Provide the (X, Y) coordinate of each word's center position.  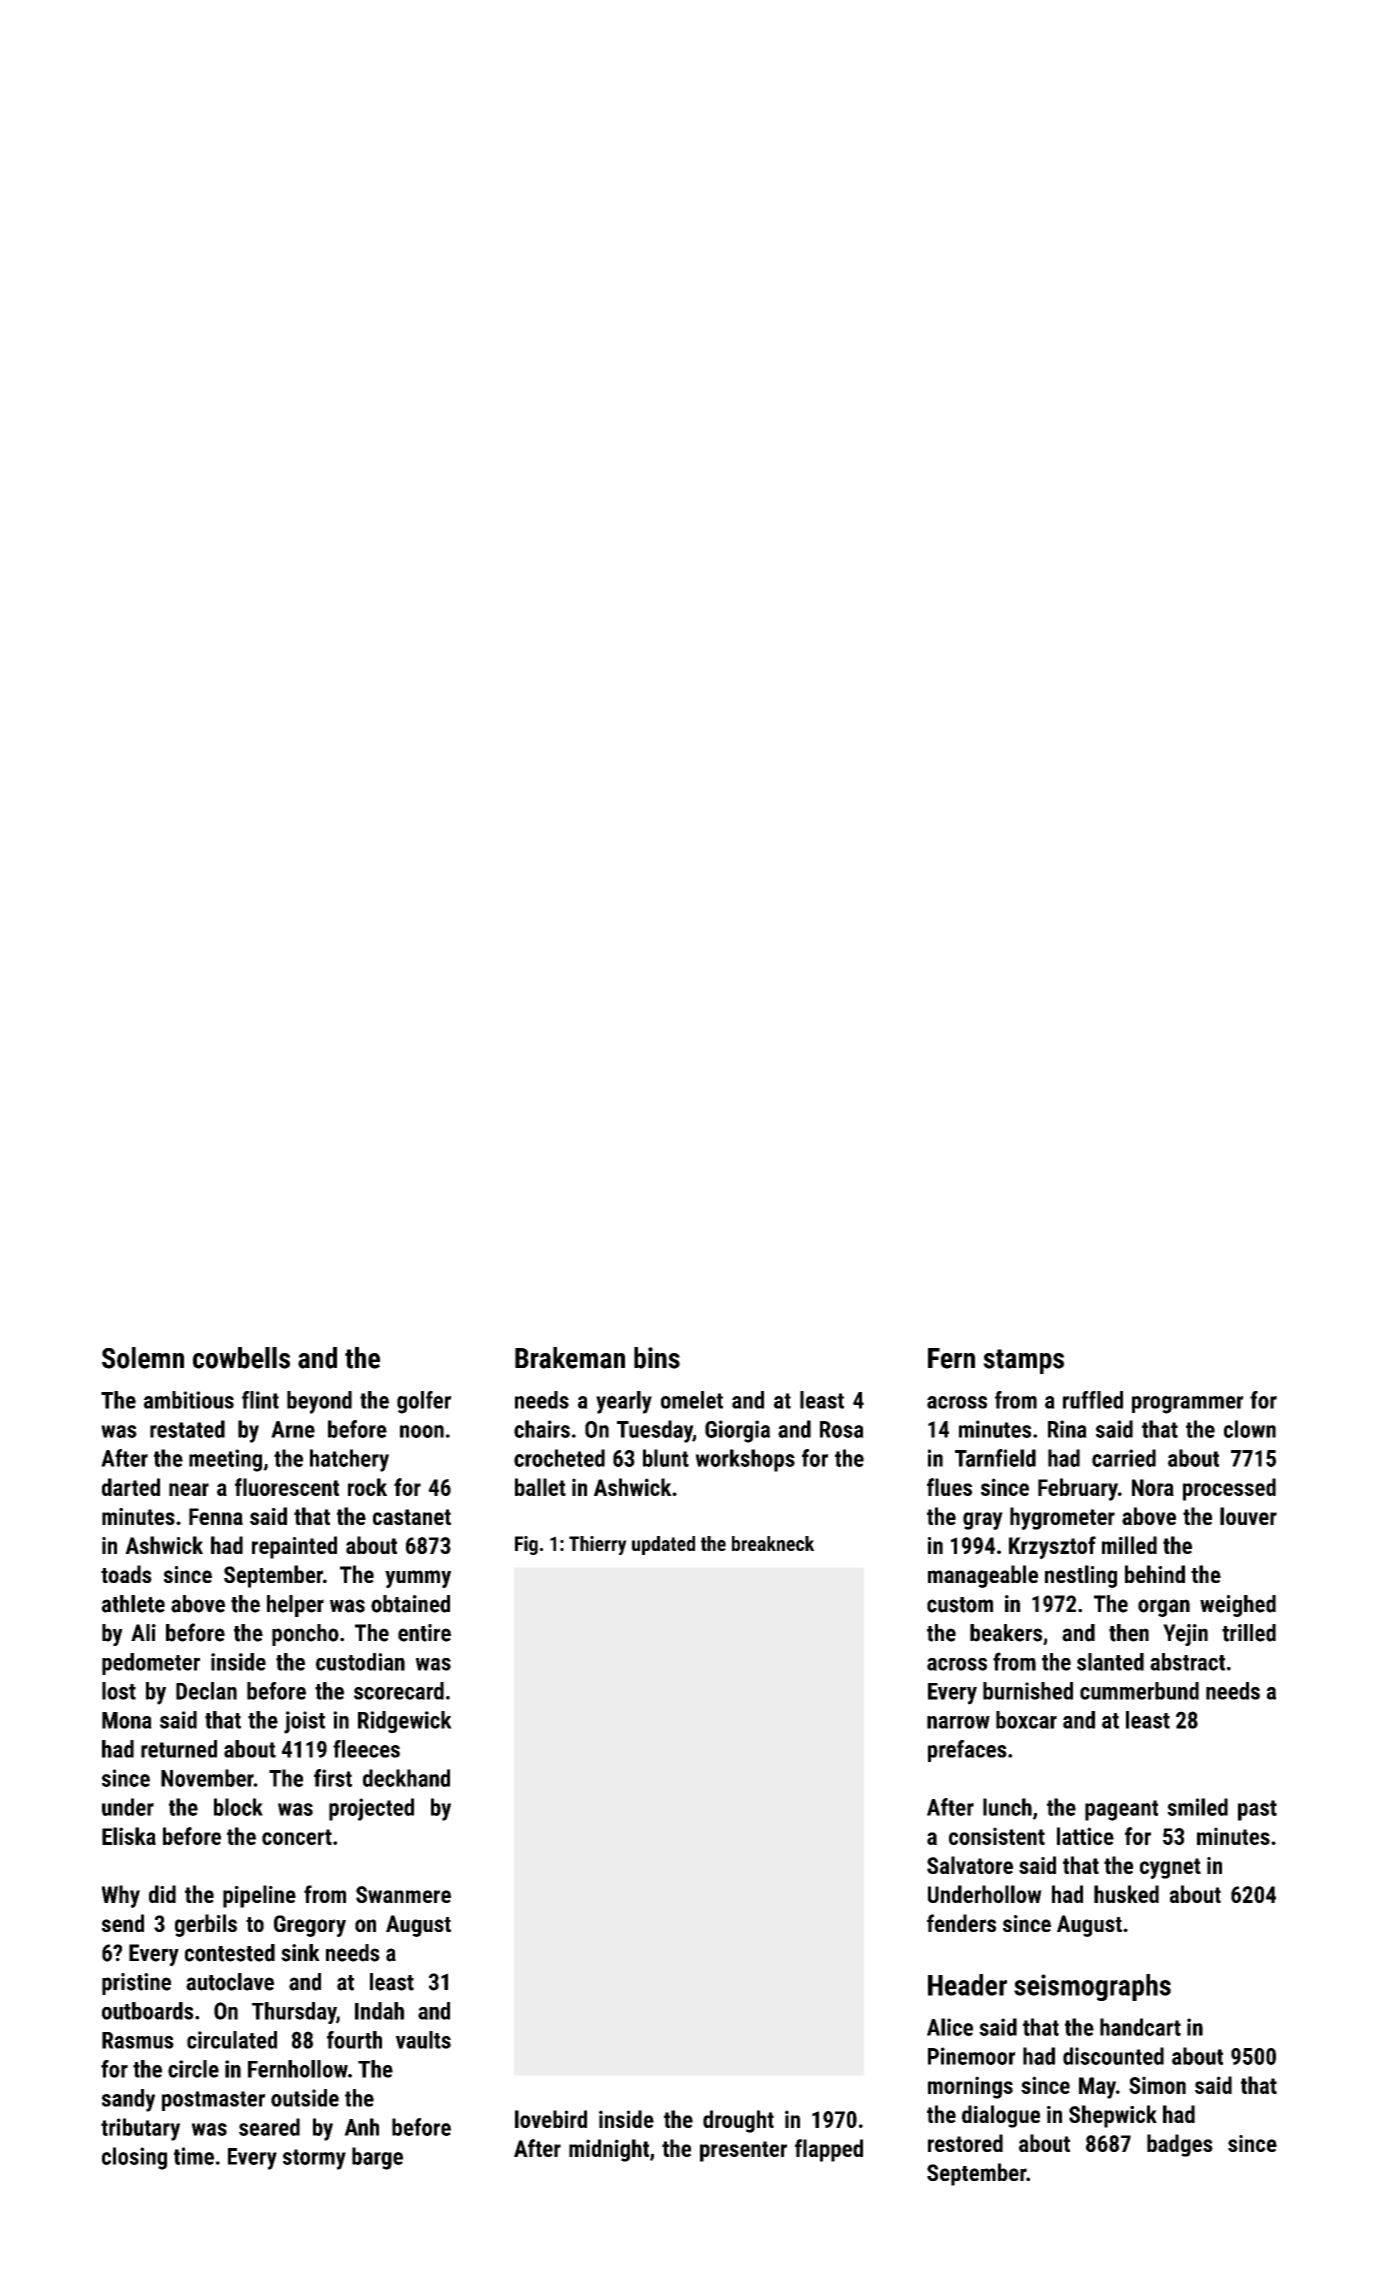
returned (179, 1749)
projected (371, 1809)
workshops (745, 1460)
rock (367, 1487)
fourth (354, 2040)
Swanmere (403, 1894)
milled (1129, 1545)
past (1257, 1810)
